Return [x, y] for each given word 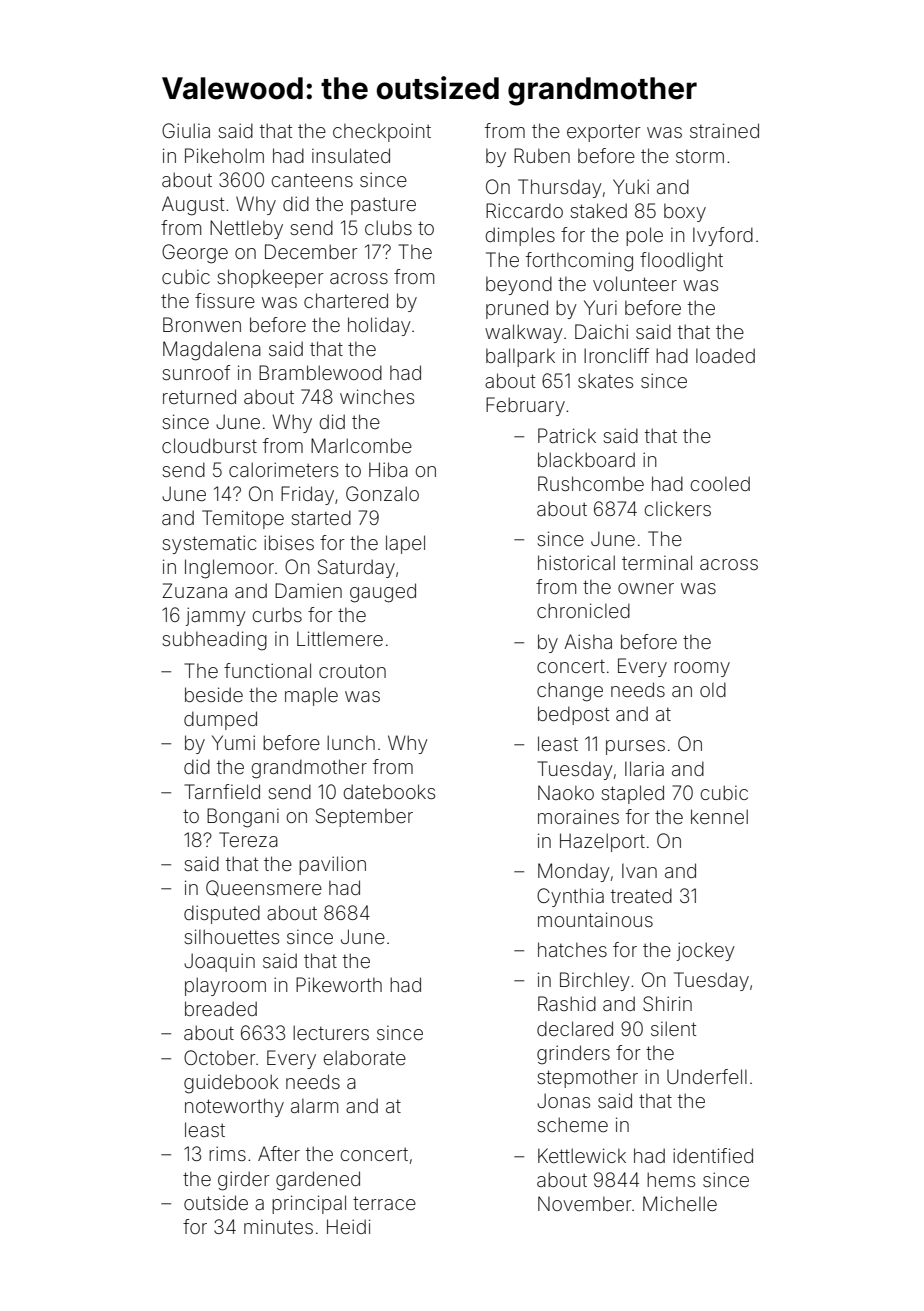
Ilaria [644, 768]
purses [635, 747]
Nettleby [246, 229]
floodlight [681, 262]
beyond [519, 285]
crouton [352, 671]
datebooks [389, 791]
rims [227, 1153]
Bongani [243, 818]
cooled [720, 483]
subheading [214, 641]
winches [377, 396]
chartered [346, 300]
